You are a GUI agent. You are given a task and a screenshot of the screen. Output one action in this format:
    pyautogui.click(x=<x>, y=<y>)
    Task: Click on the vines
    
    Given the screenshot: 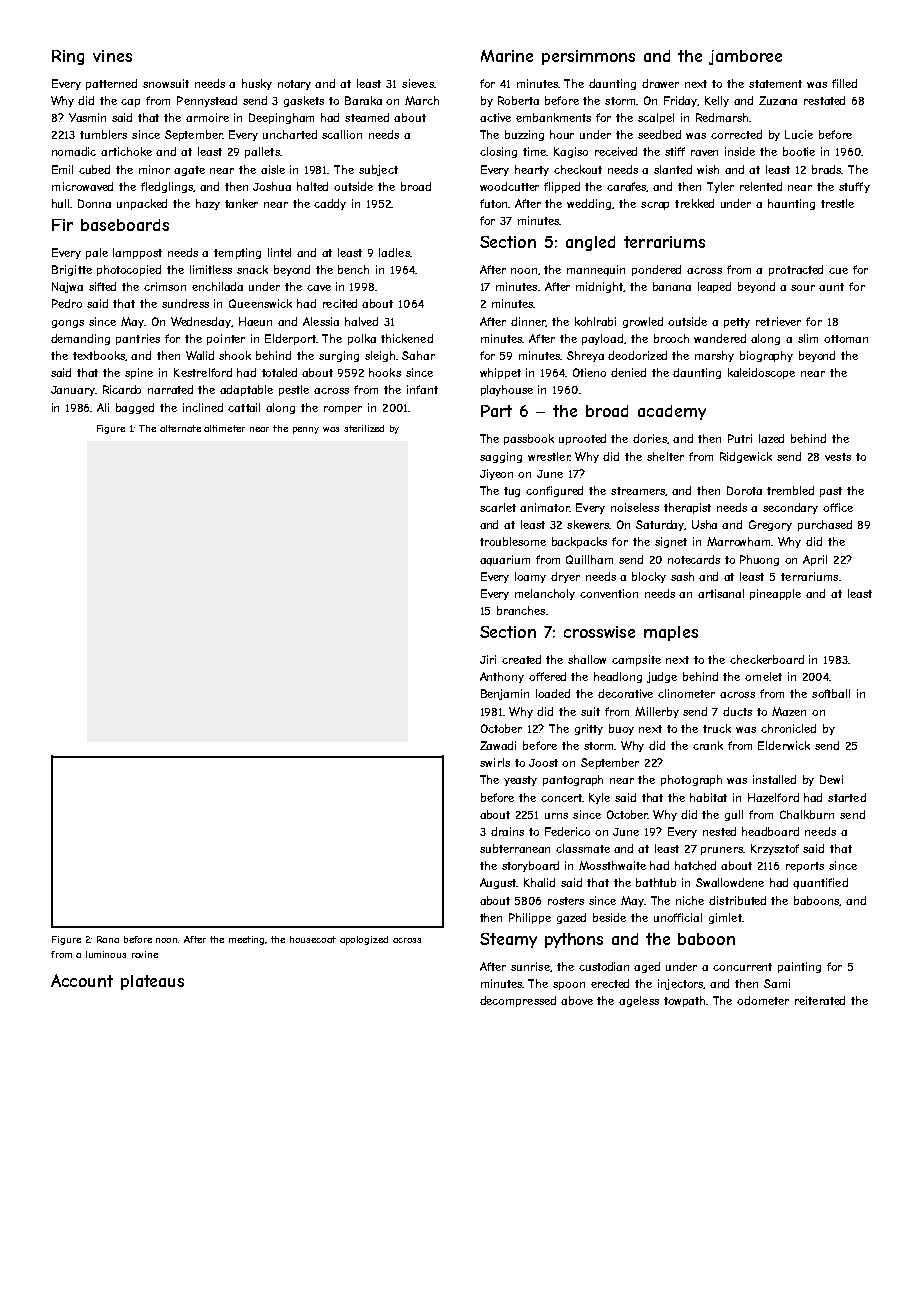 What is the action you would take?
    pyautogui.click(x=112, y=56)
